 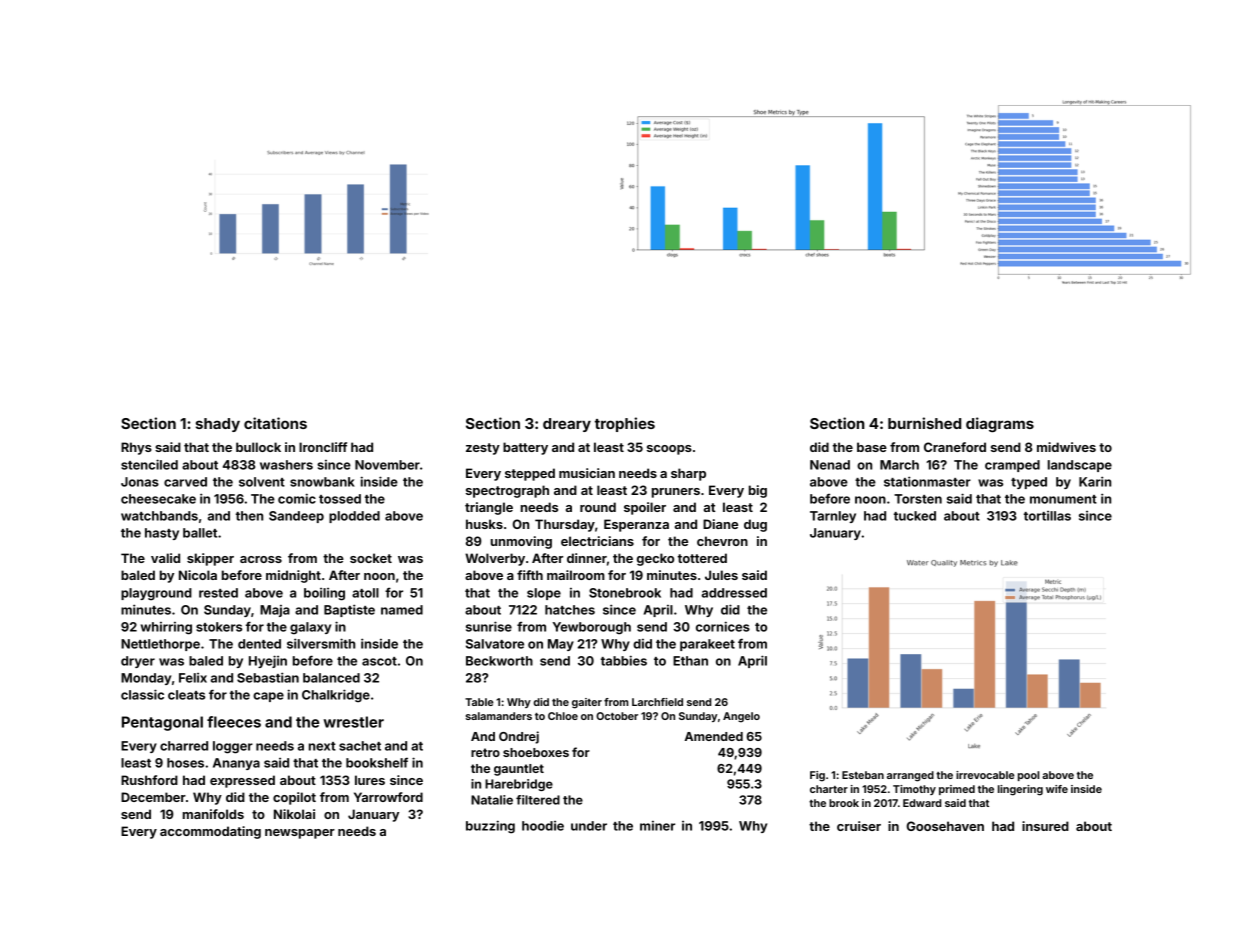 What do you see at coordinates (714, 736) in the screenshot?
I see `Amended` at bounding box center [714, 736].
